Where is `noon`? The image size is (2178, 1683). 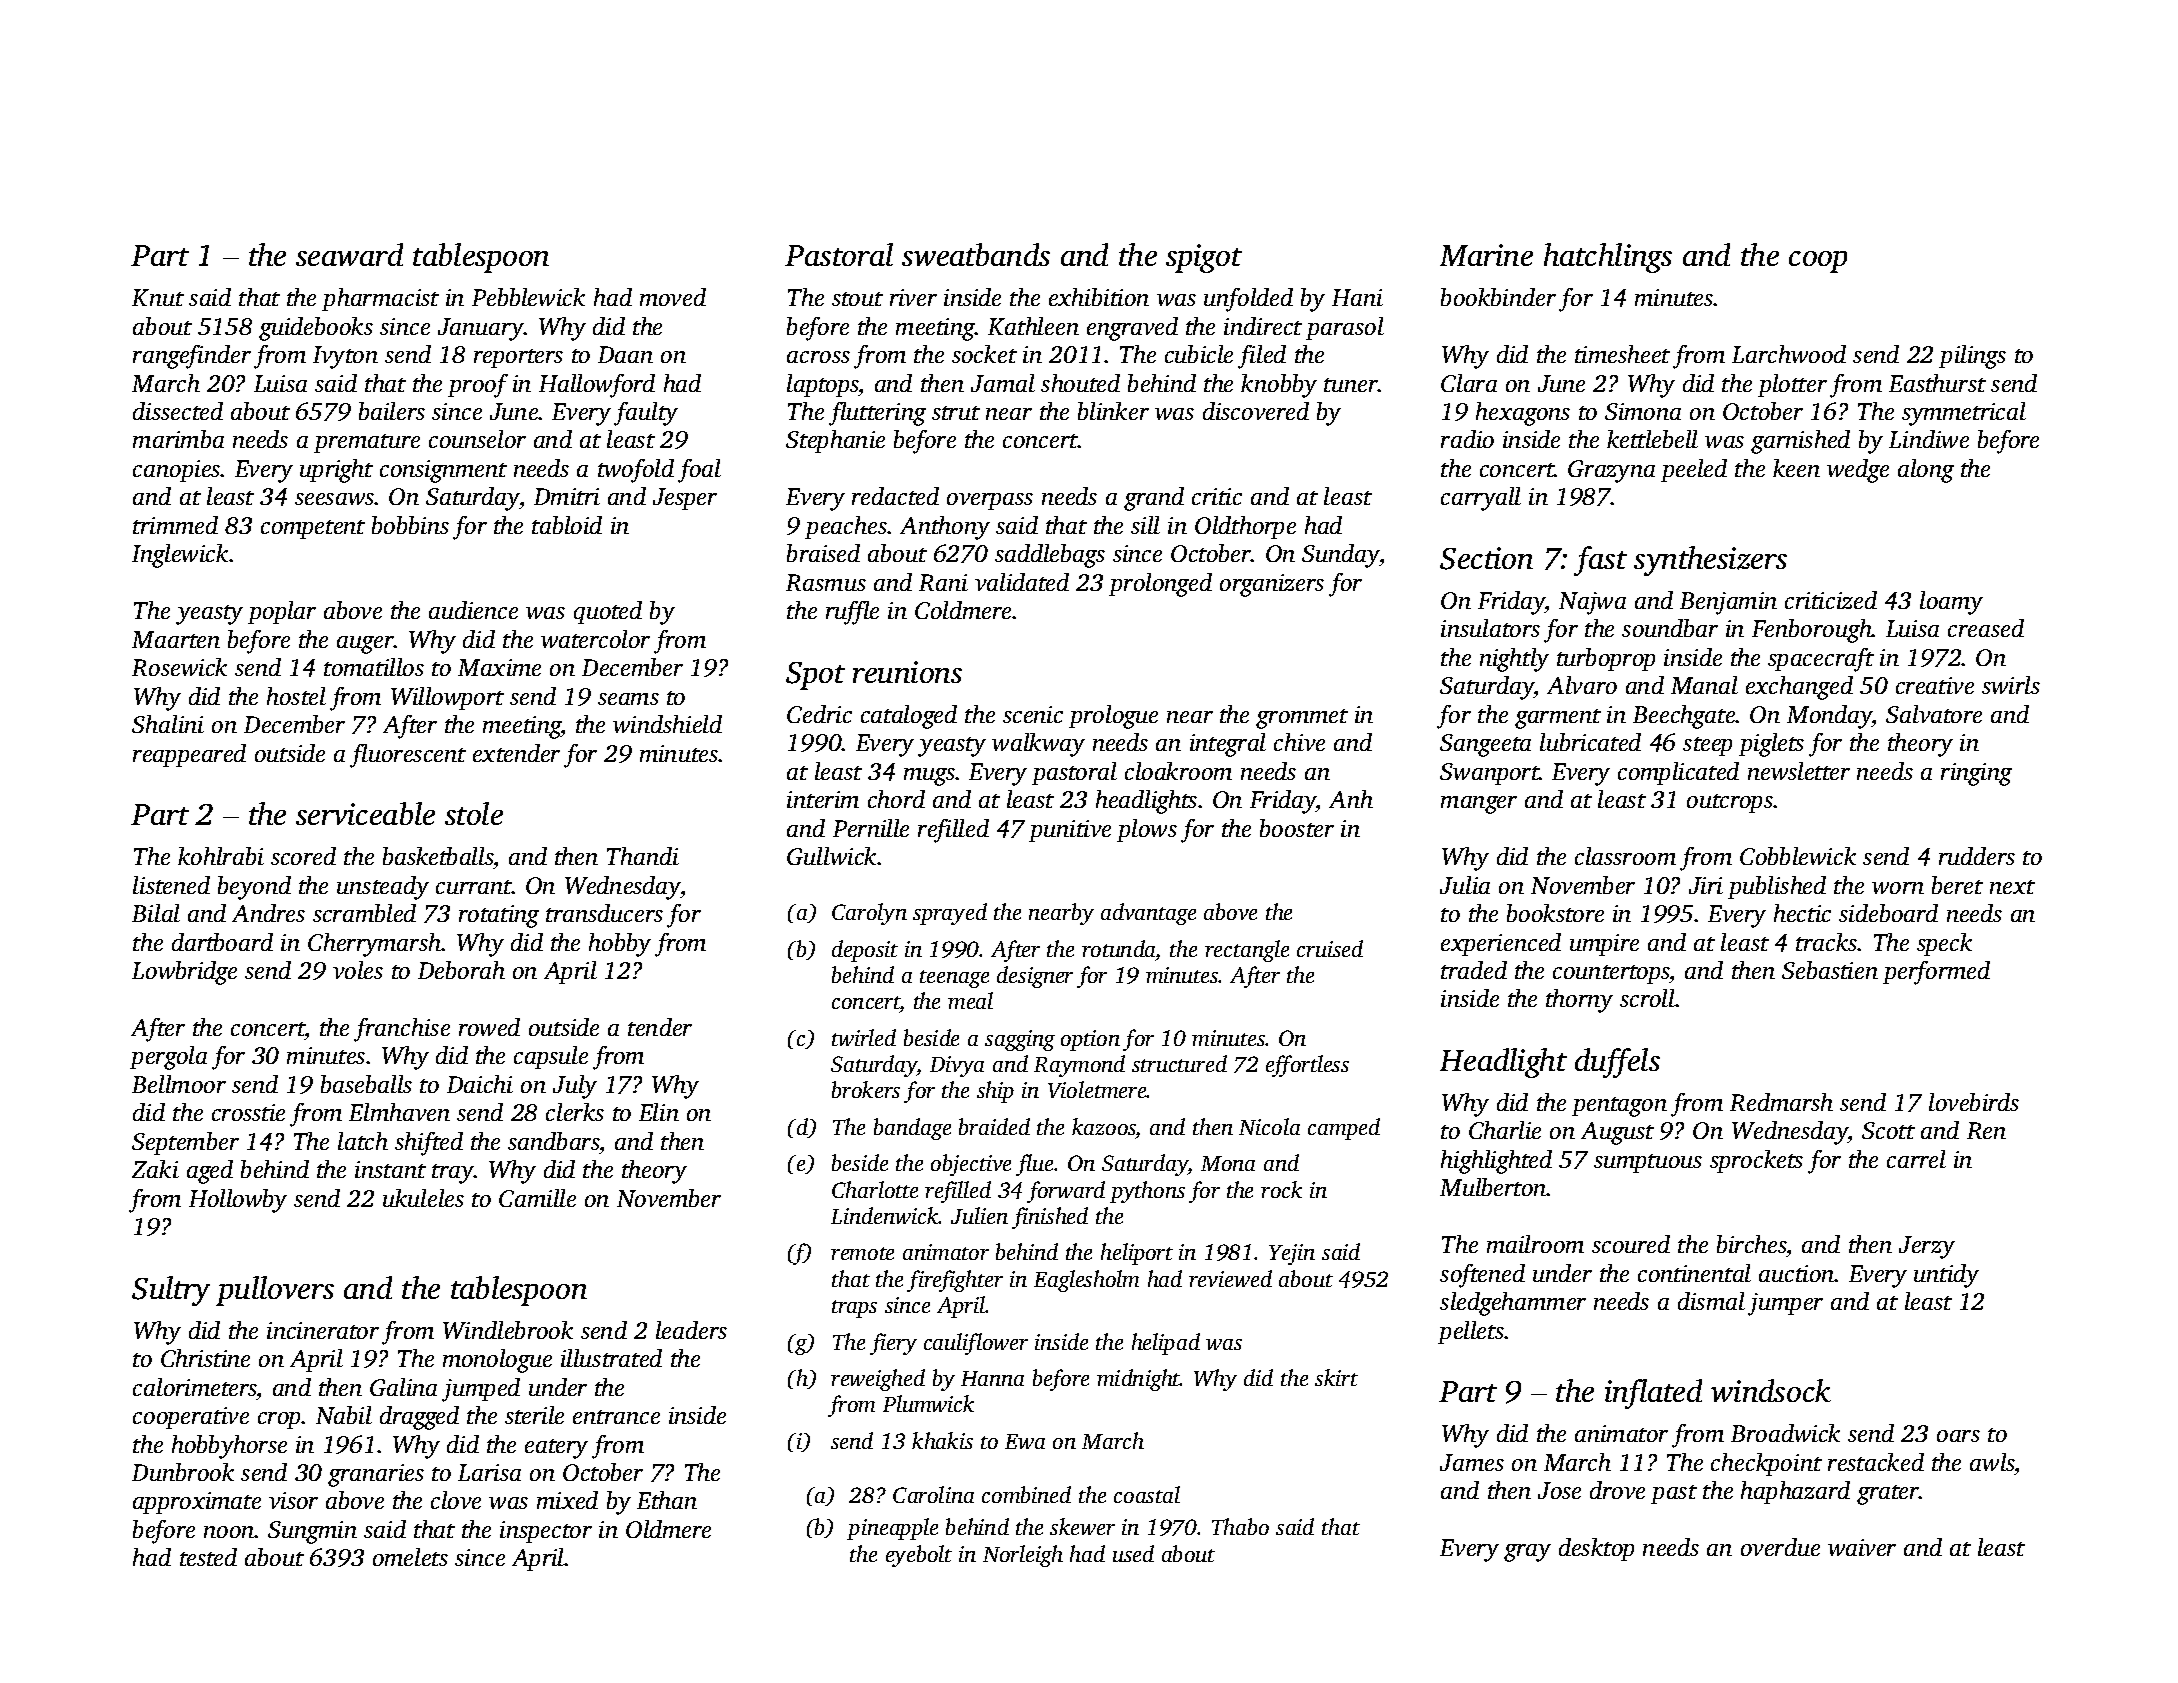
noon is located at coordinates (229, 1532).
